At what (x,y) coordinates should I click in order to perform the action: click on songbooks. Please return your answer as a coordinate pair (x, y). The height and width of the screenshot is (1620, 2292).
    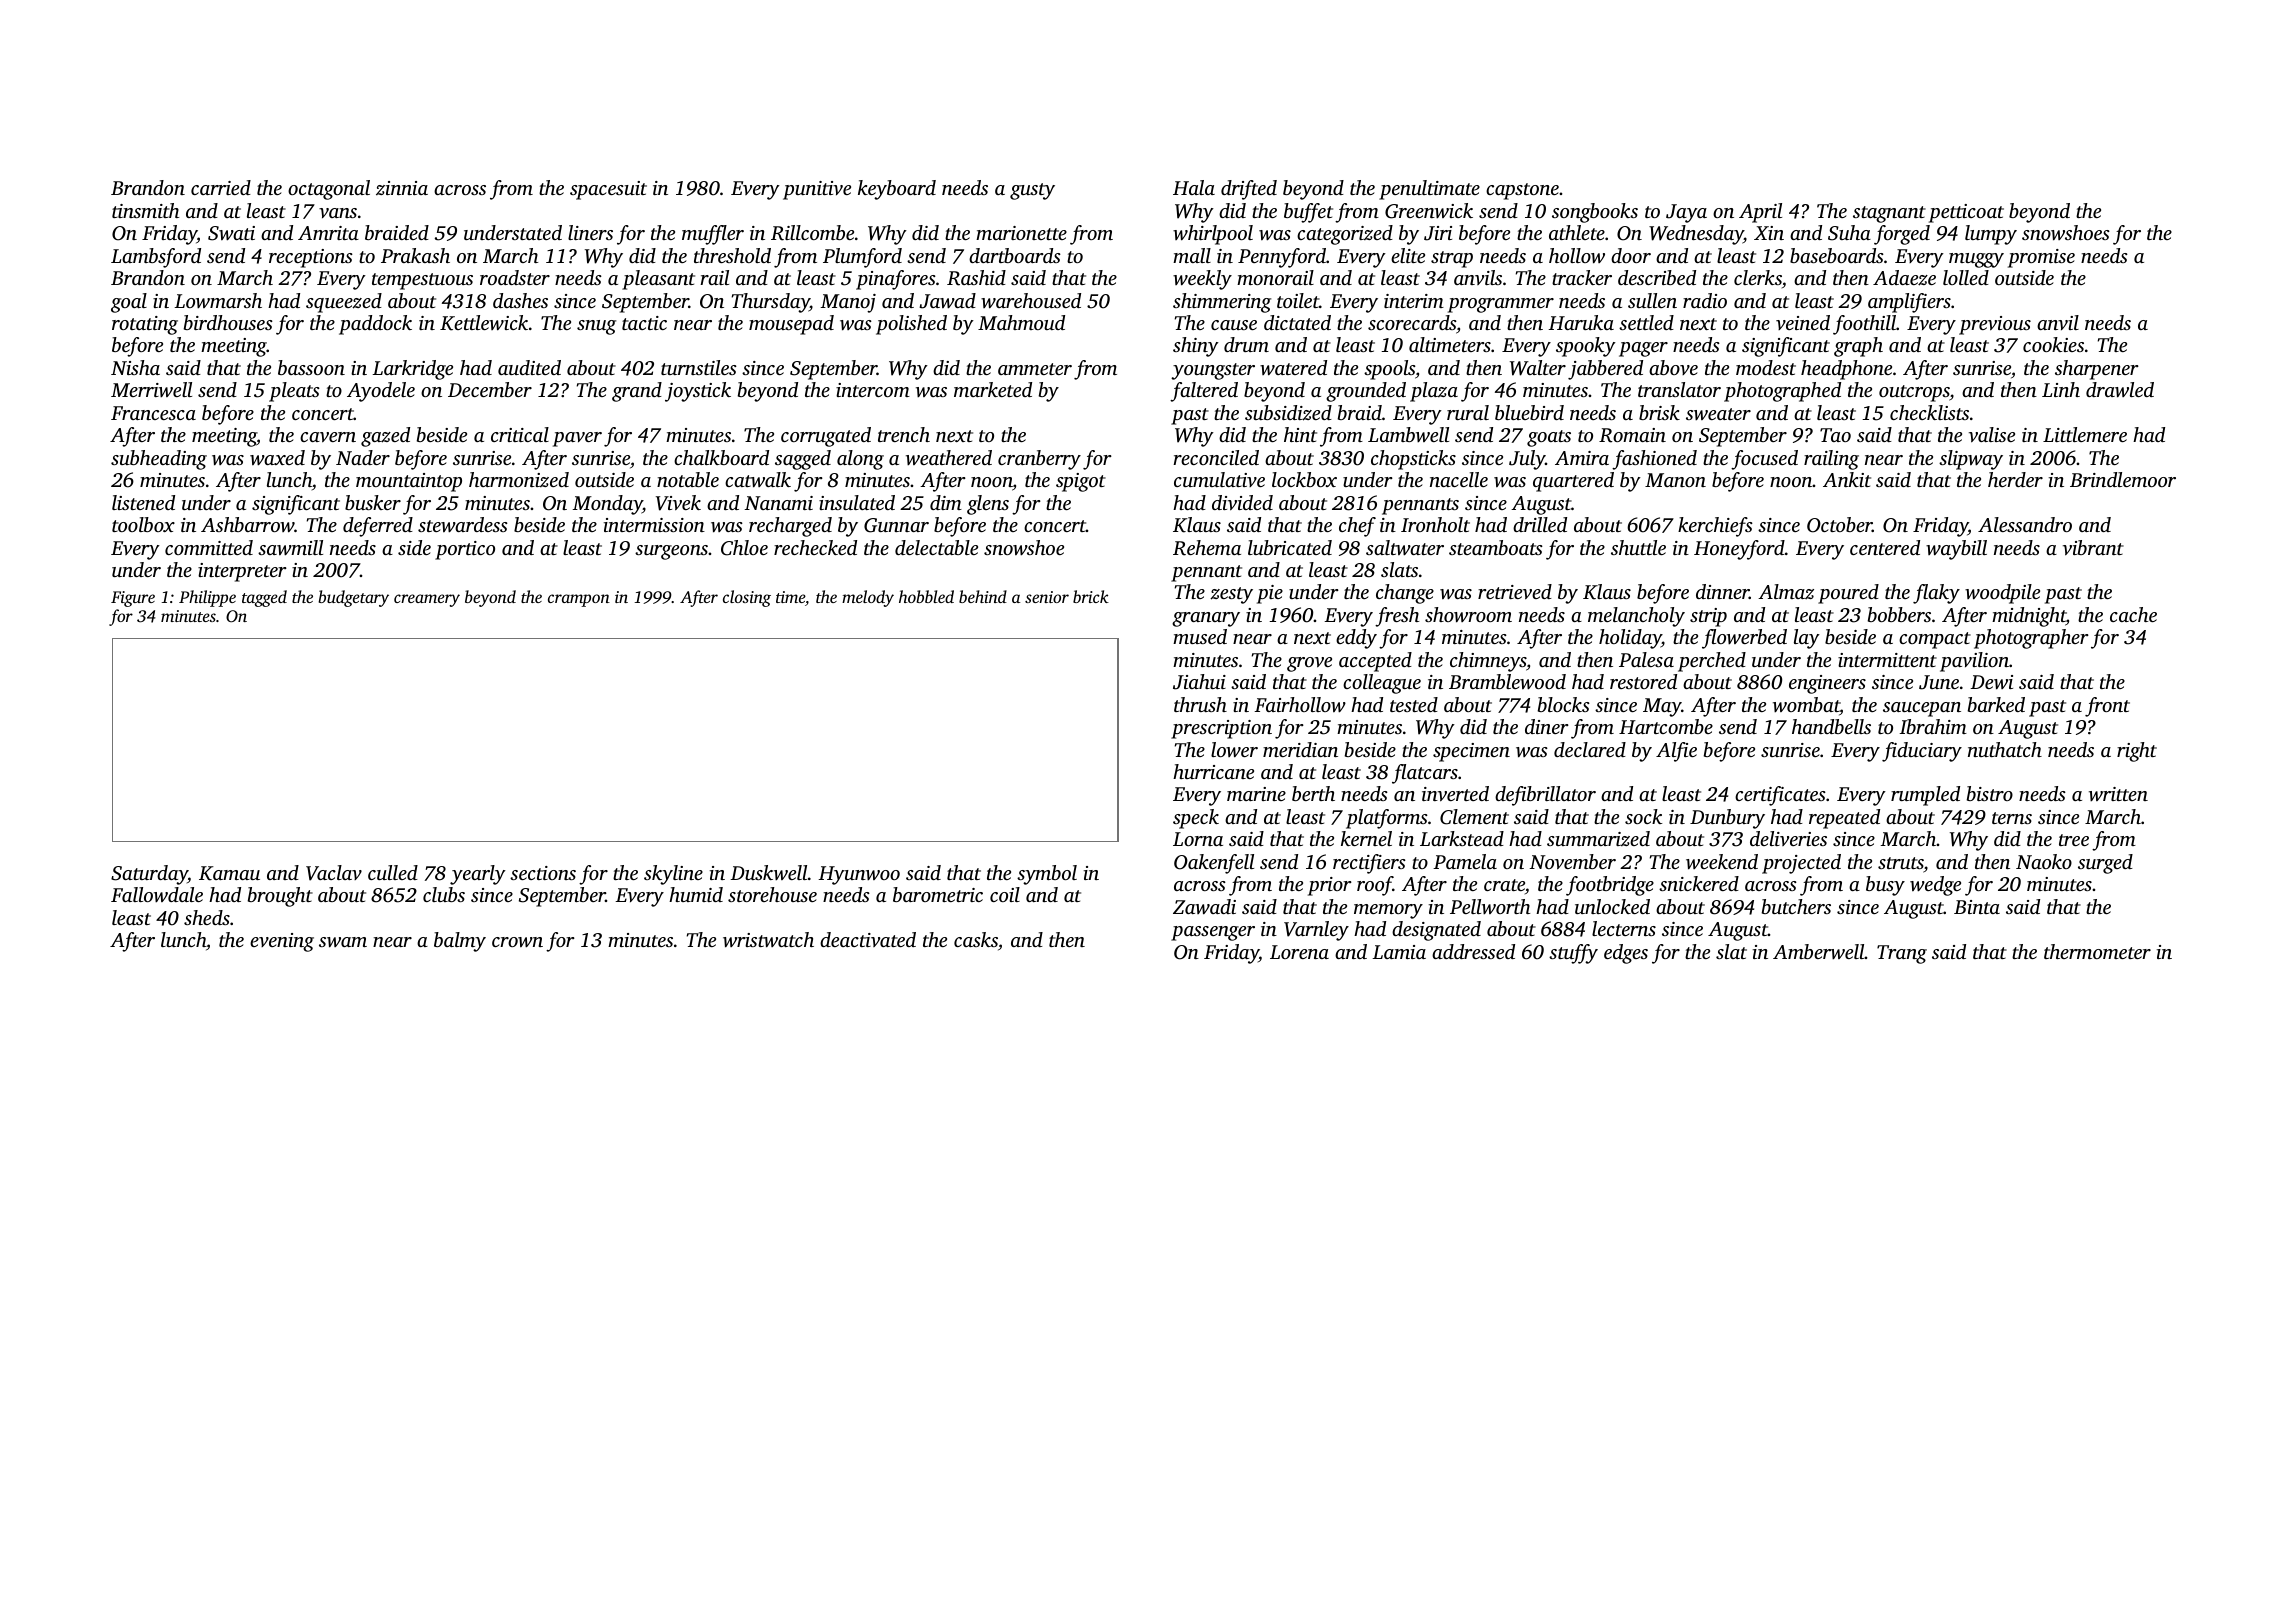
    Looking at the image, I should click on (1595, 213).
